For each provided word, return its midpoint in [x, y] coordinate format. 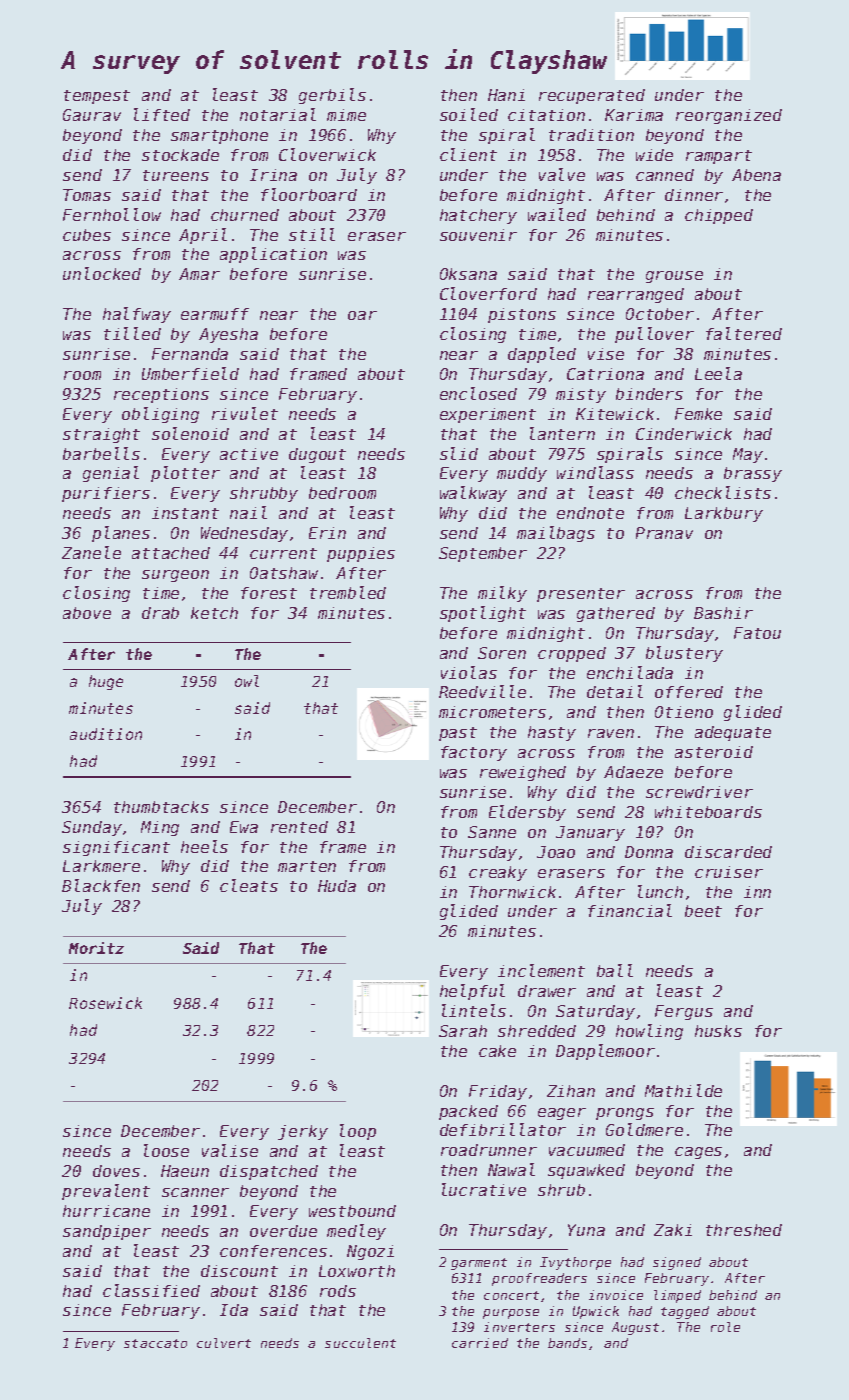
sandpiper [107, 1232]
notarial [278, 114]
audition [106, 734]
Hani [506, 95]
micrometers [492, 712]
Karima [634, 115]
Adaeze [633, 772]
